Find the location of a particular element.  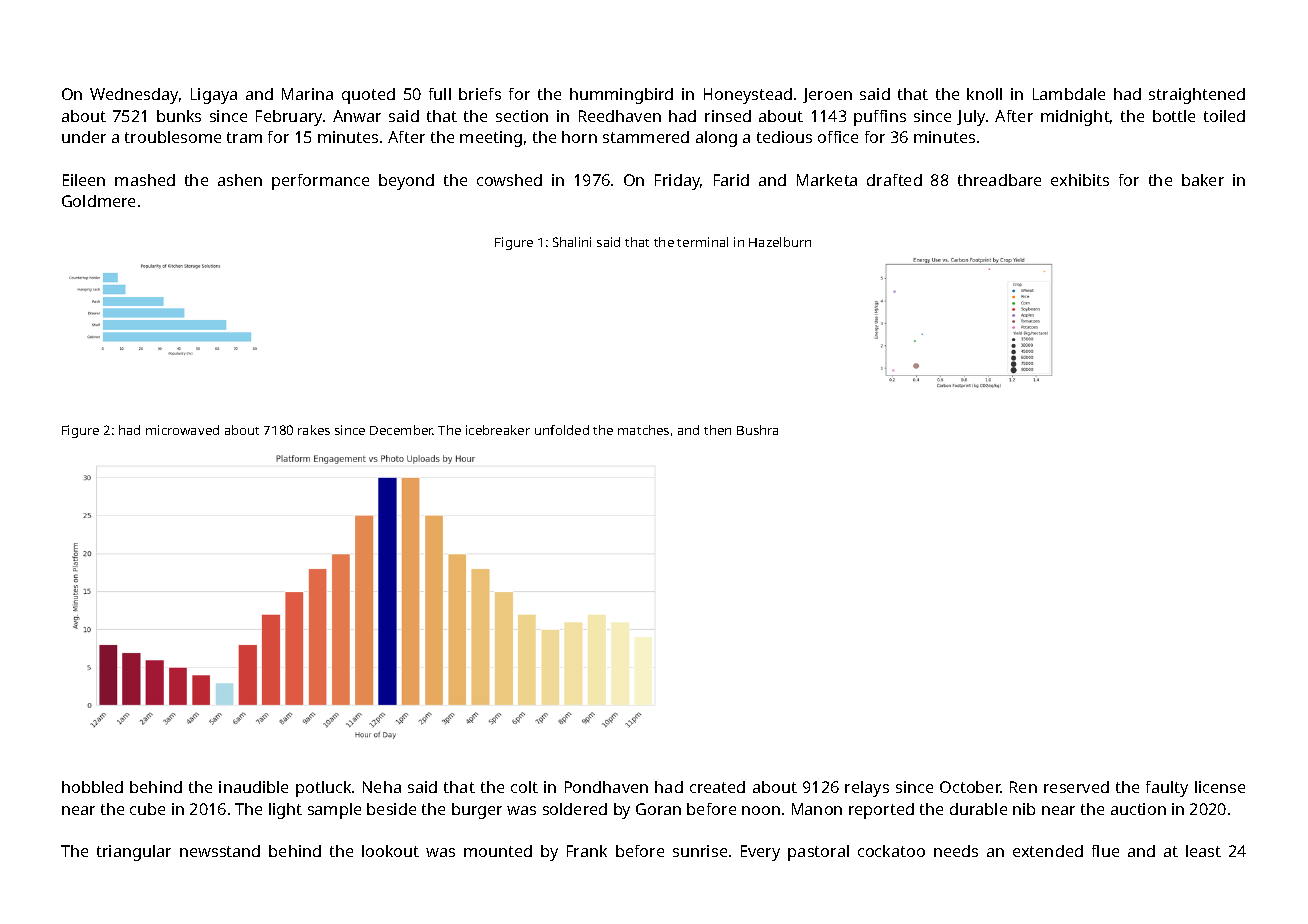

matches is located at coordinates (643, 430).
